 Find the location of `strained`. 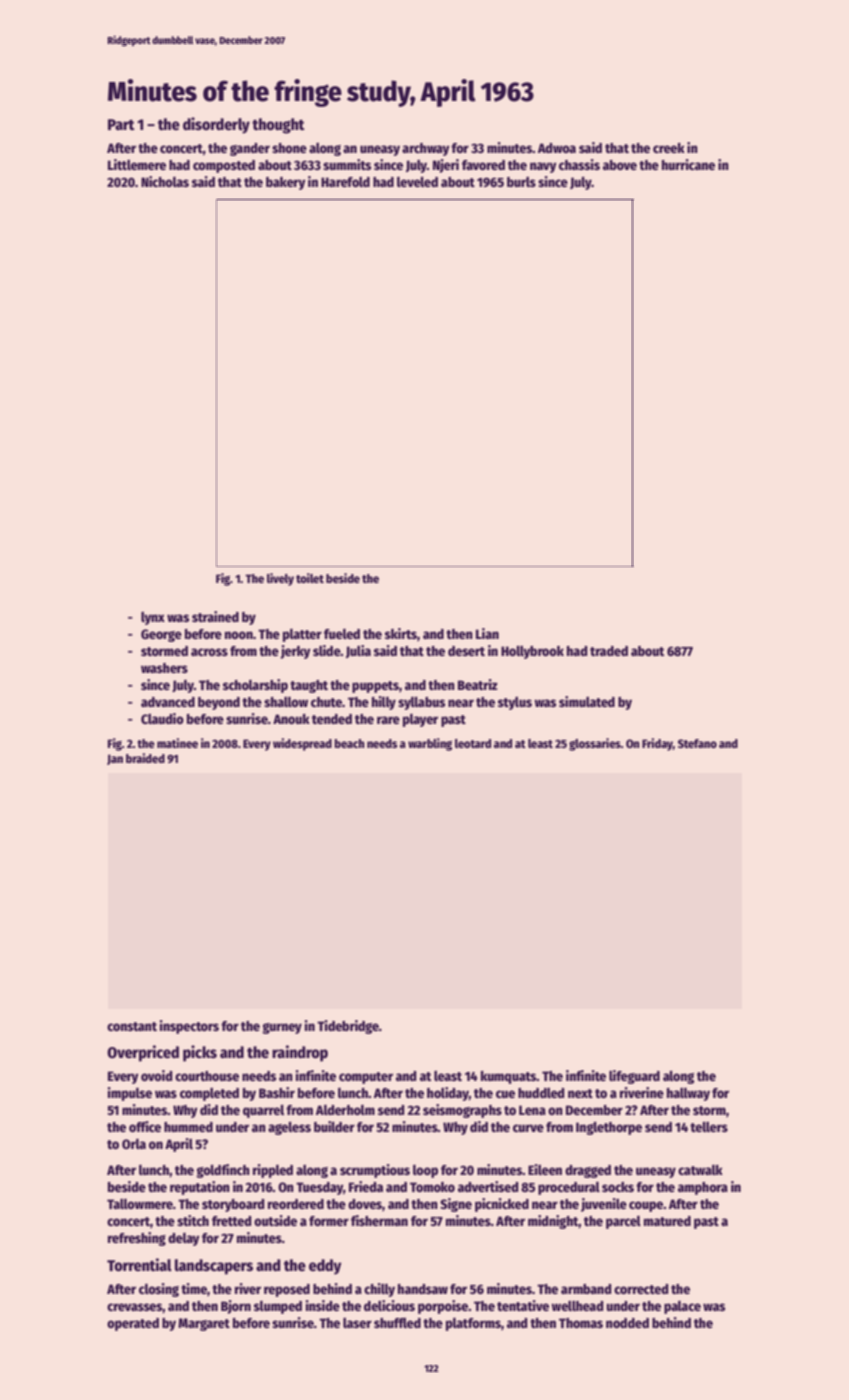

strained is located at coordinates (215, 616).
